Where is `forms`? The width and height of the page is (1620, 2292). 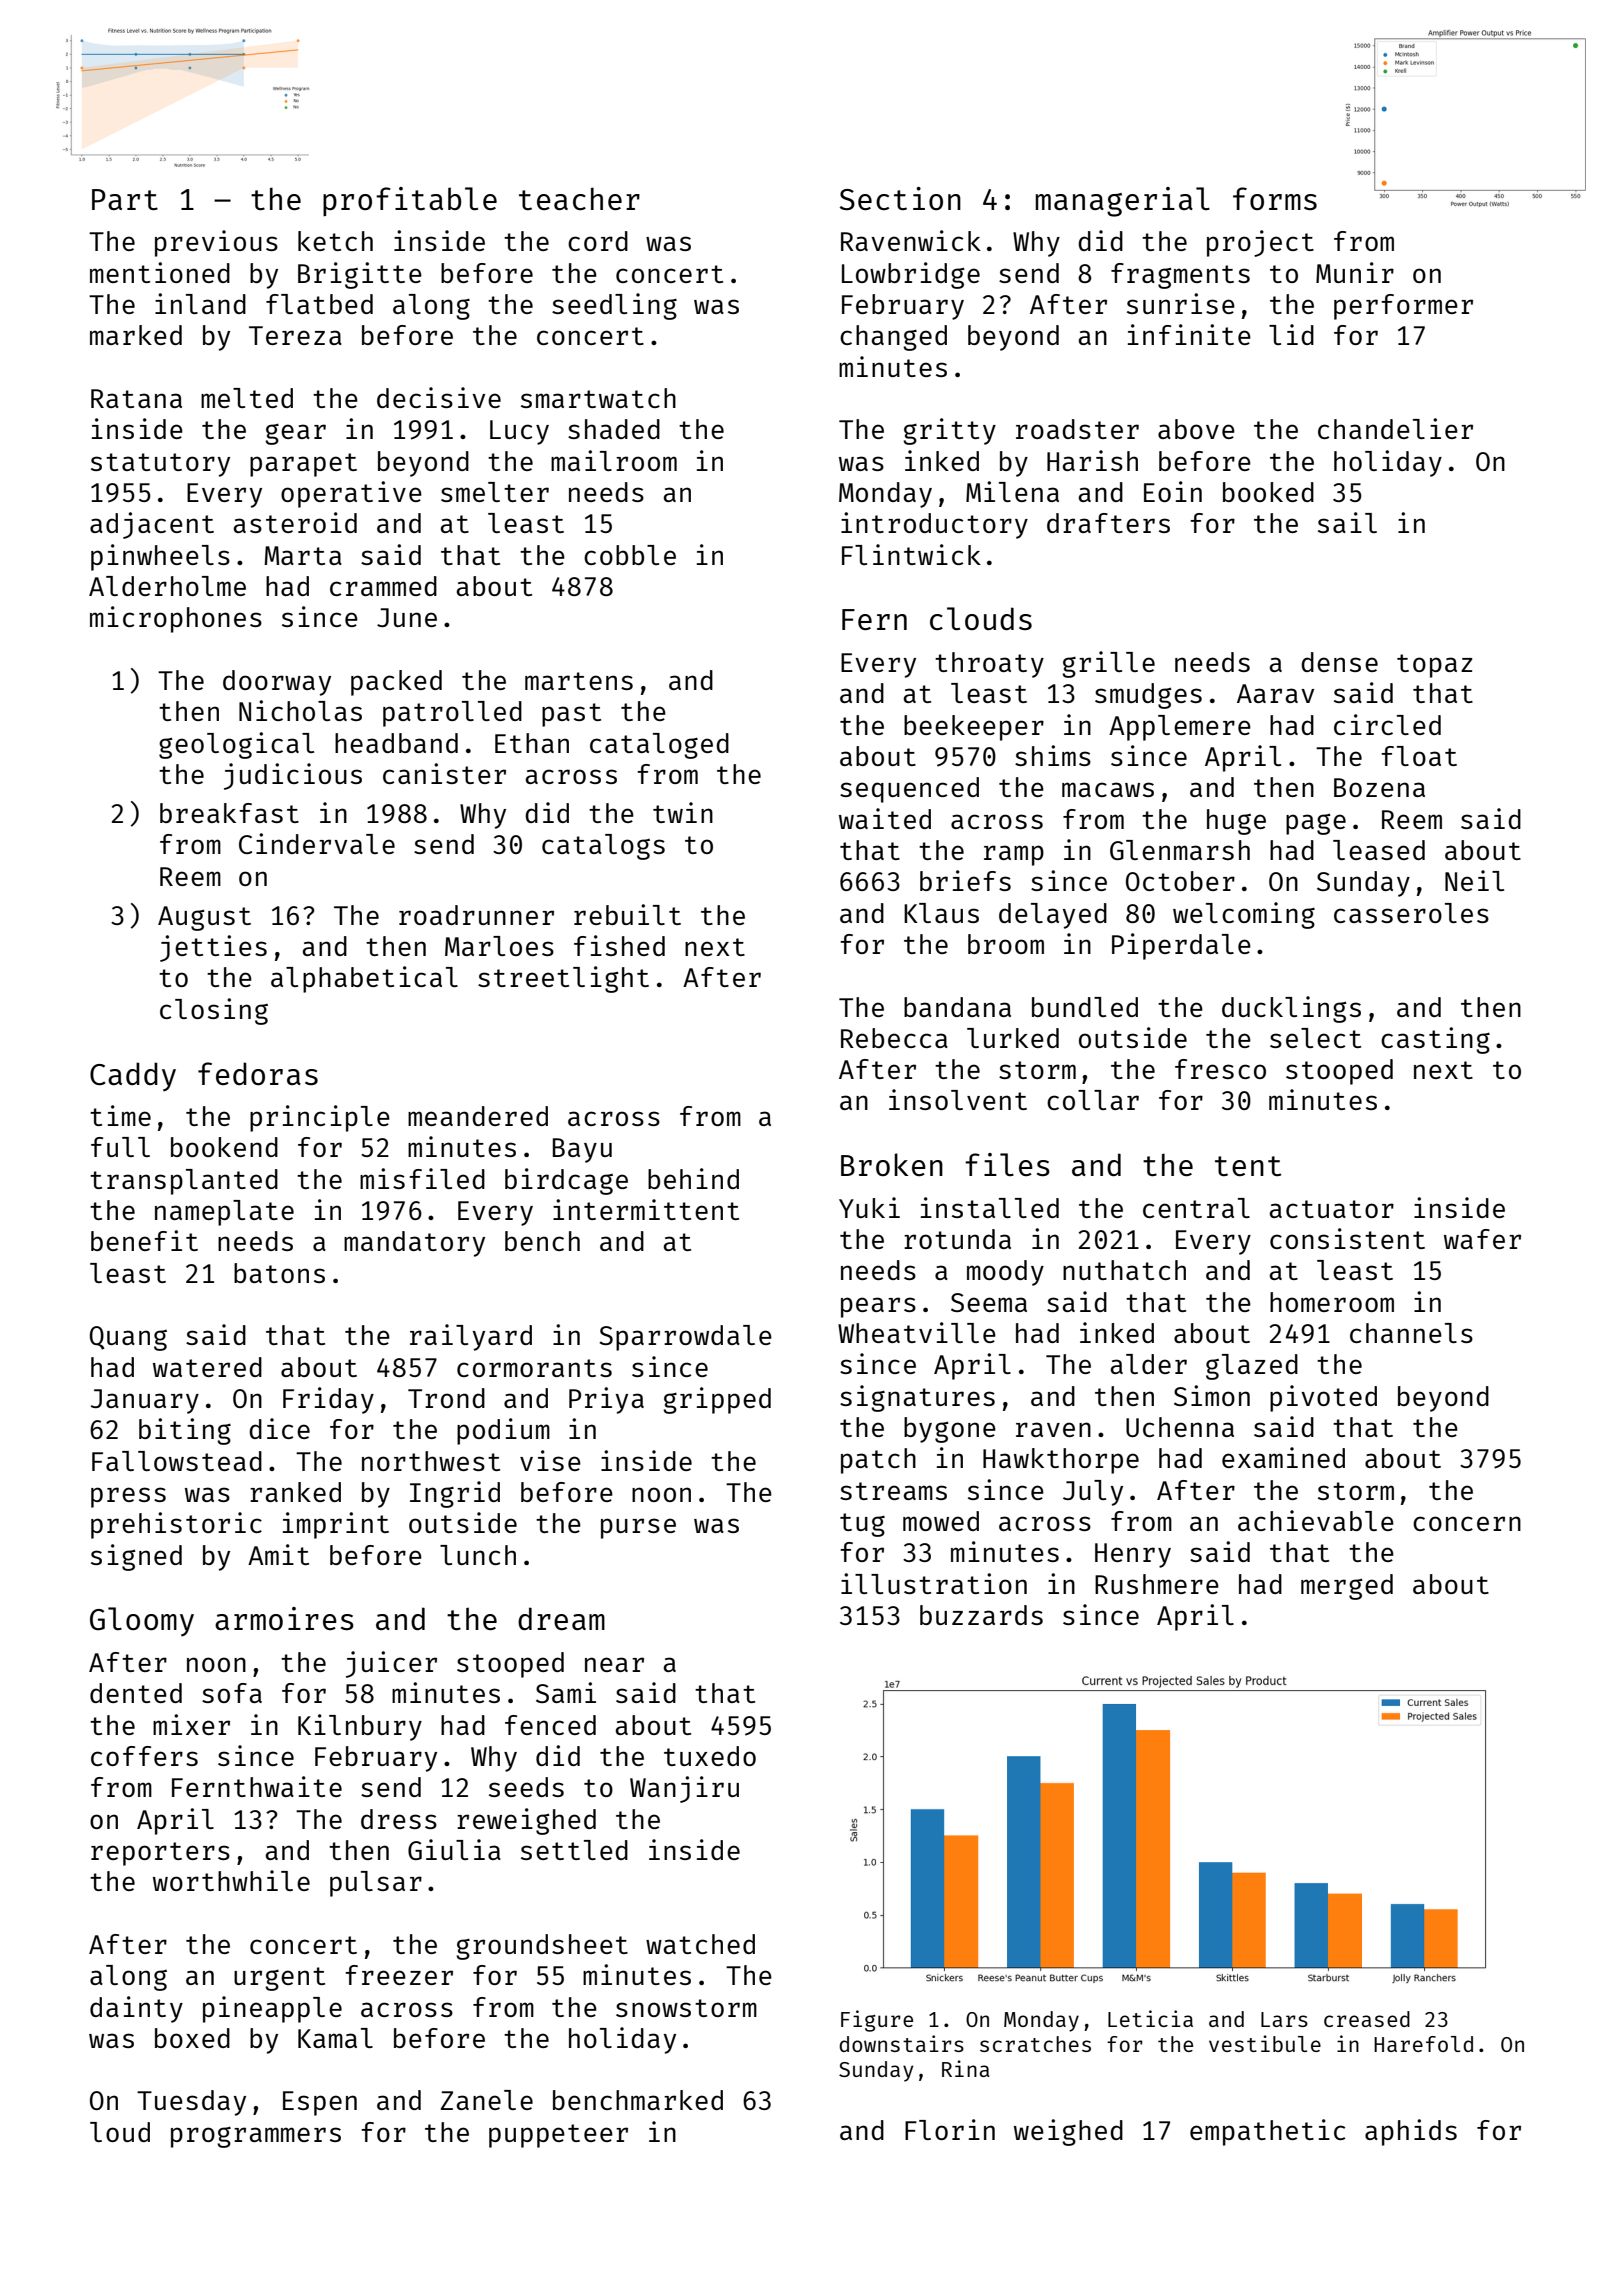
forms is located at coordinates (1275, 198).
